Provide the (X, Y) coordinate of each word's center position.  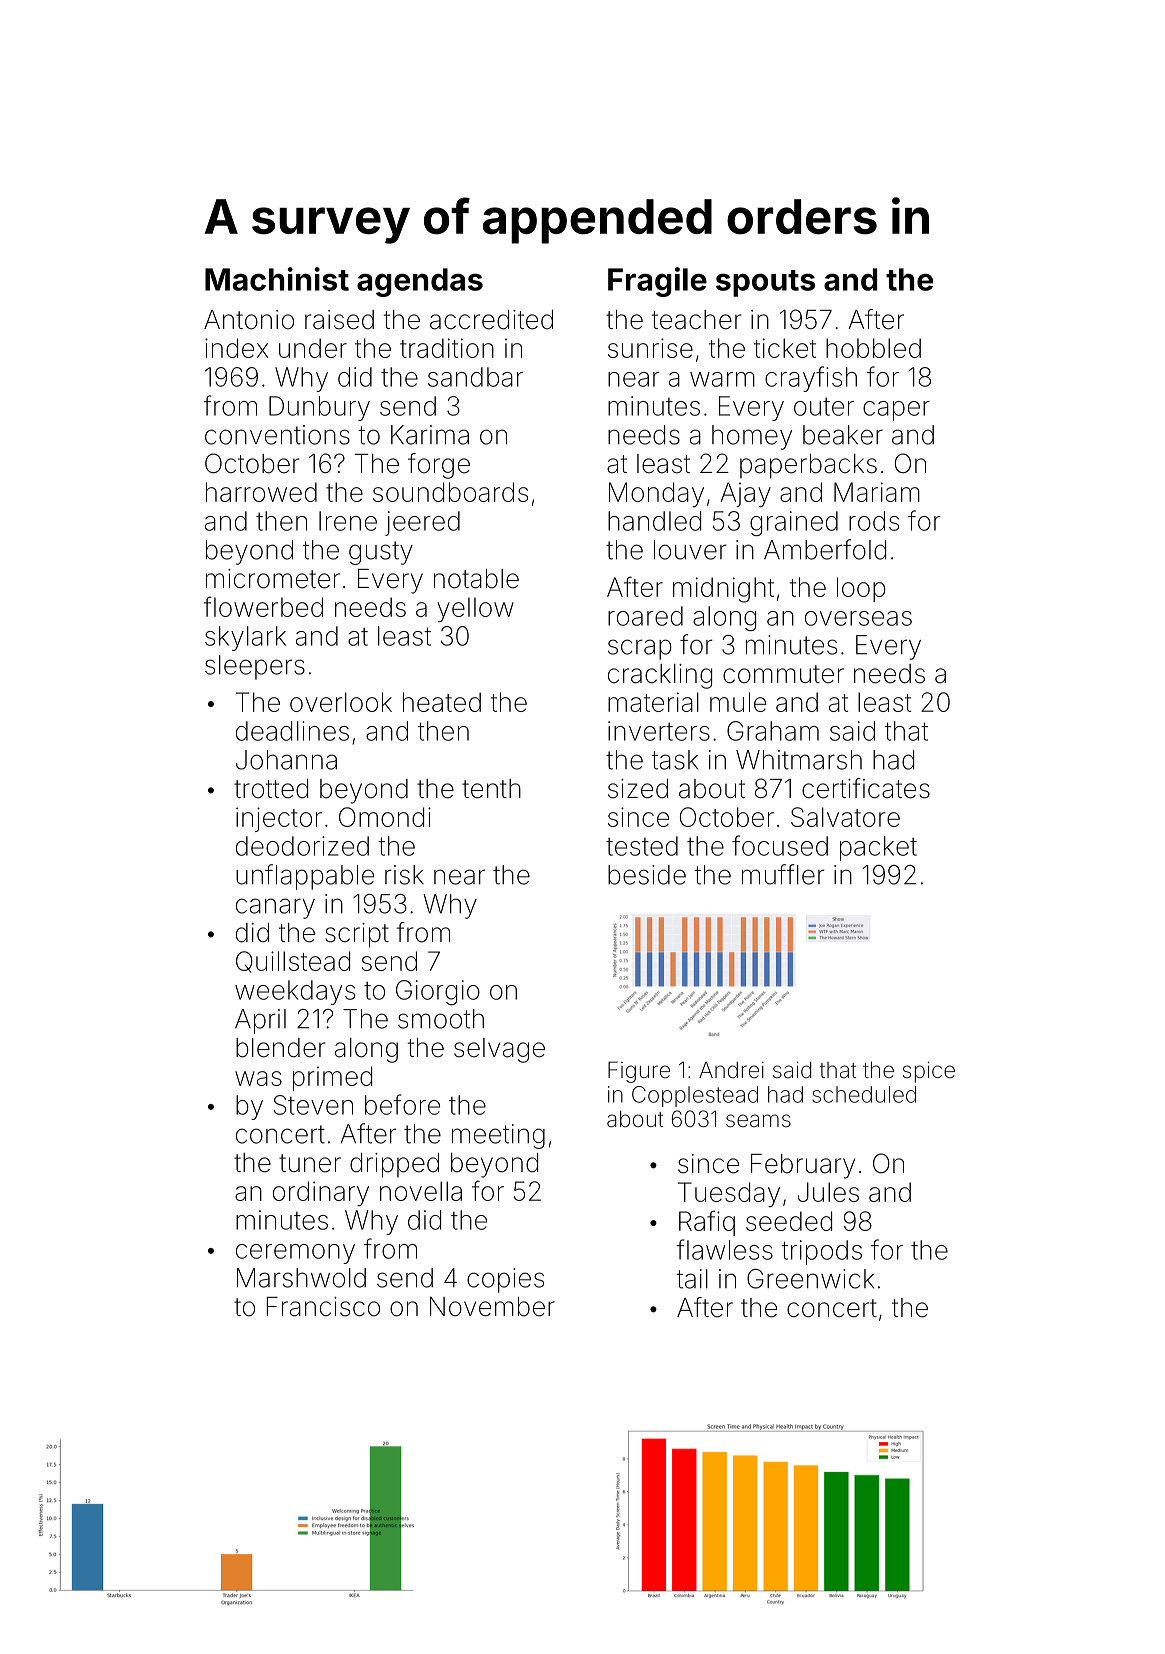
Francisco (323, 1307)
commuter (783, 674)
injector (279, 819)
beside (647, 875)
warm (722, 379)
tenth (491, 789)
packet (878, 848)
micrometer (273, 579)
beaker (843, 435)
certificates (866, 788)
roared (645, 616)
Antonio (249, 320)
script (357, 935)
